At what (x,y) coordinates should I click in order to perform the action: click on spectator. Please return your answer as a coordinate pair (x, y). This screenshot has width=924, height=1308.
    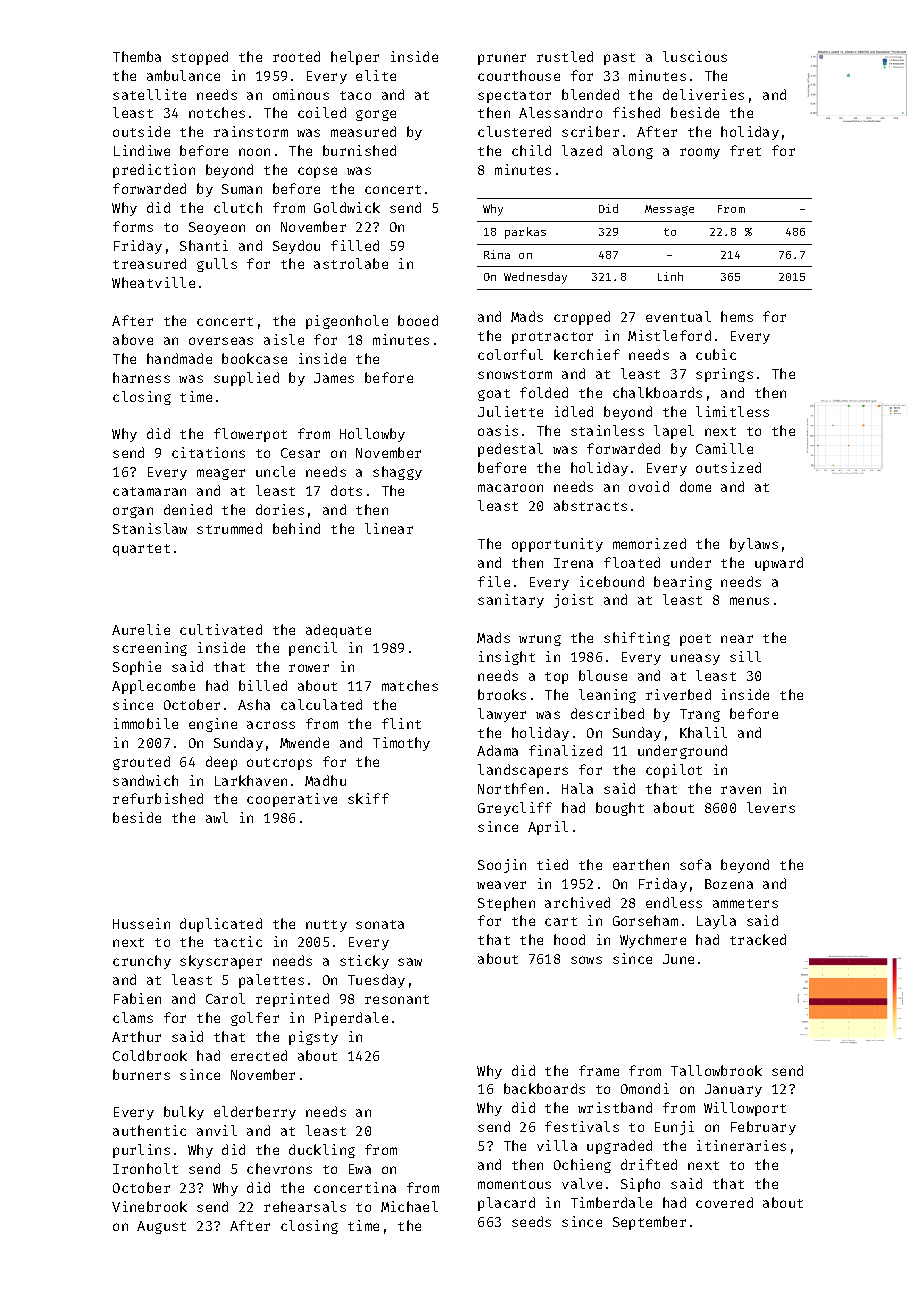
    Looking at the image, I should click on (514, 97).
